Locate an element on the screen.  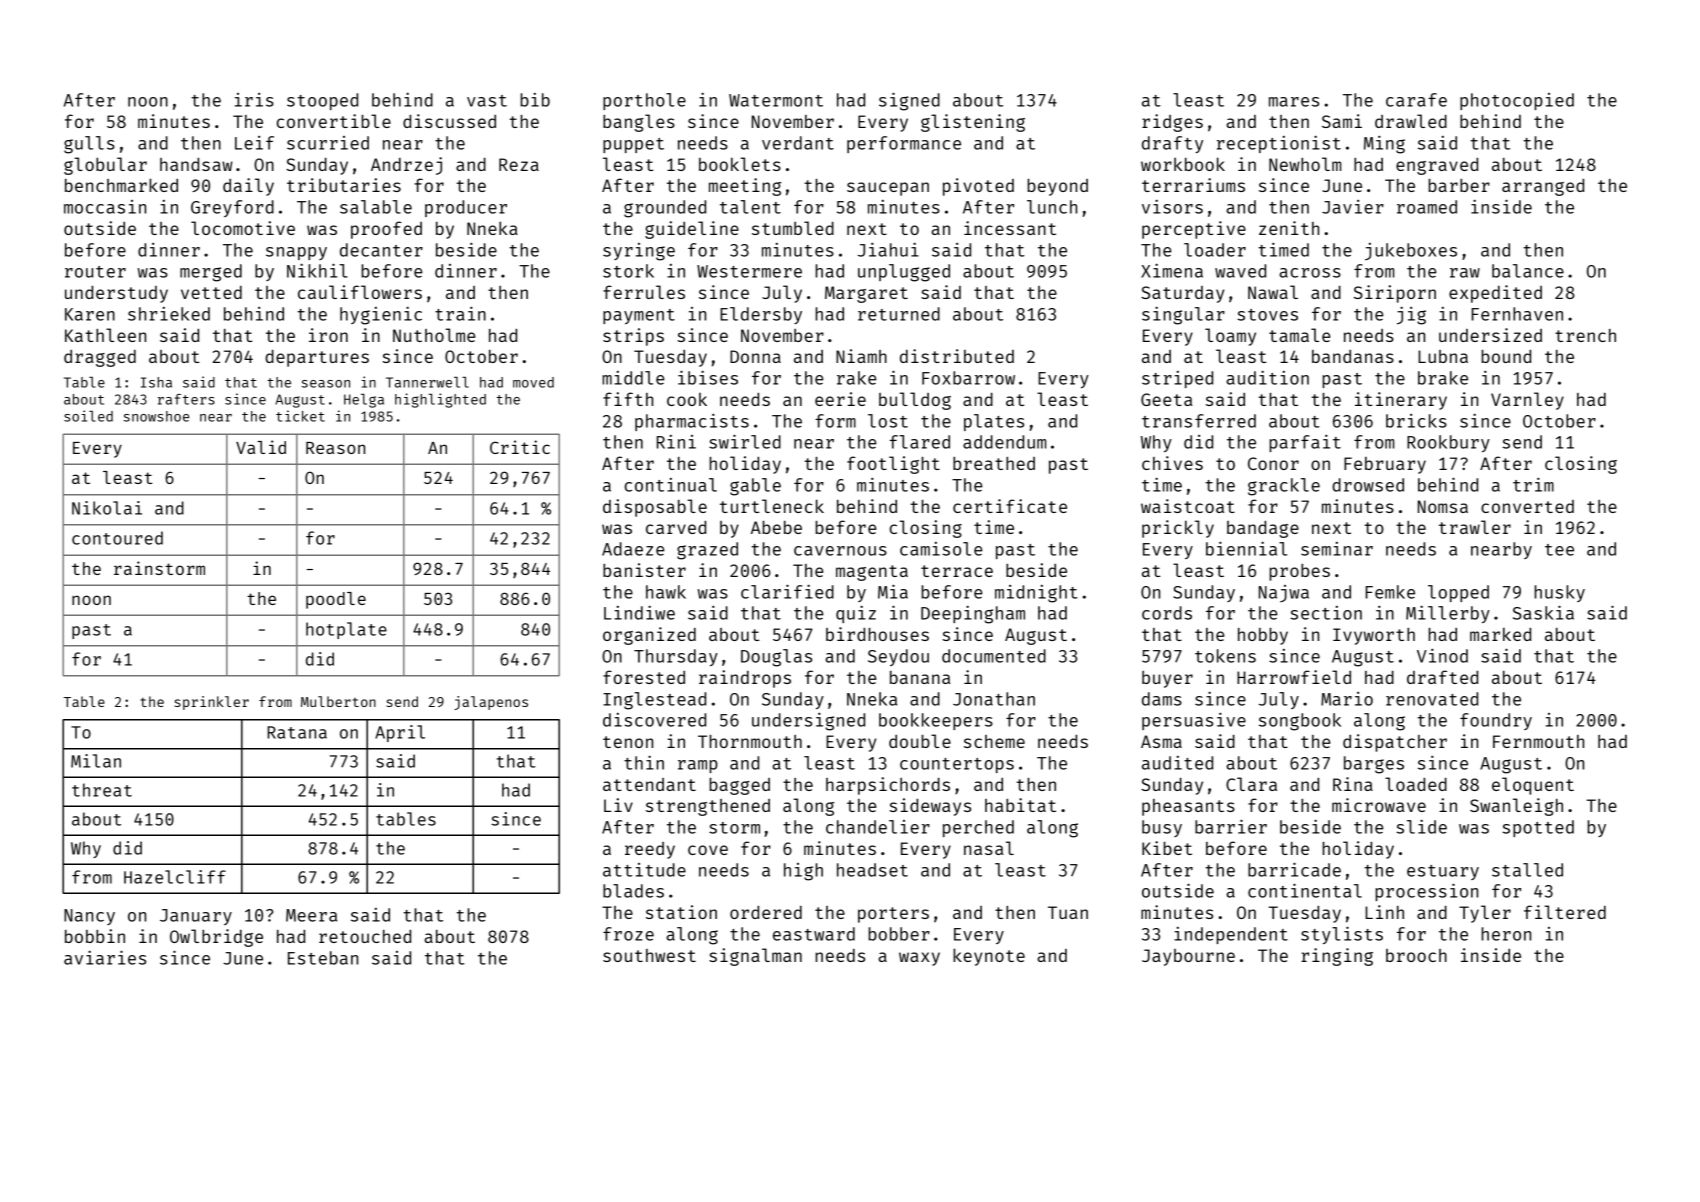
photocopied is located at coordinates (1517, 101).
